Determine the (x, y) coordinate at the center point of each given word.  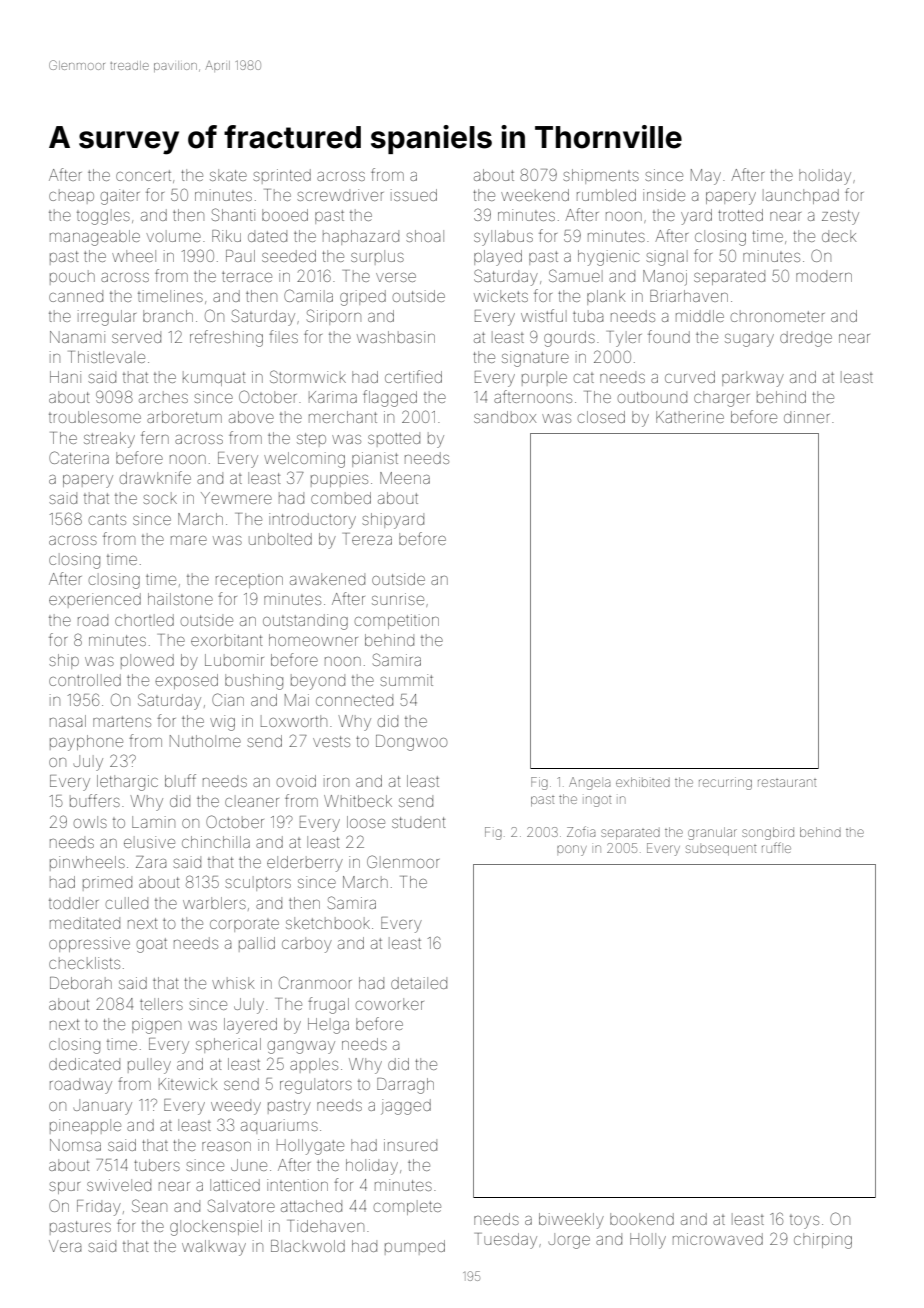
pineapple (85, 1126)
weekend (535, 195)
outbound (652, 397)
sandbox (505, 417)
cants (107, 519)
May (706, 177)
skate (228, 175)
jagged (406, 1107)
